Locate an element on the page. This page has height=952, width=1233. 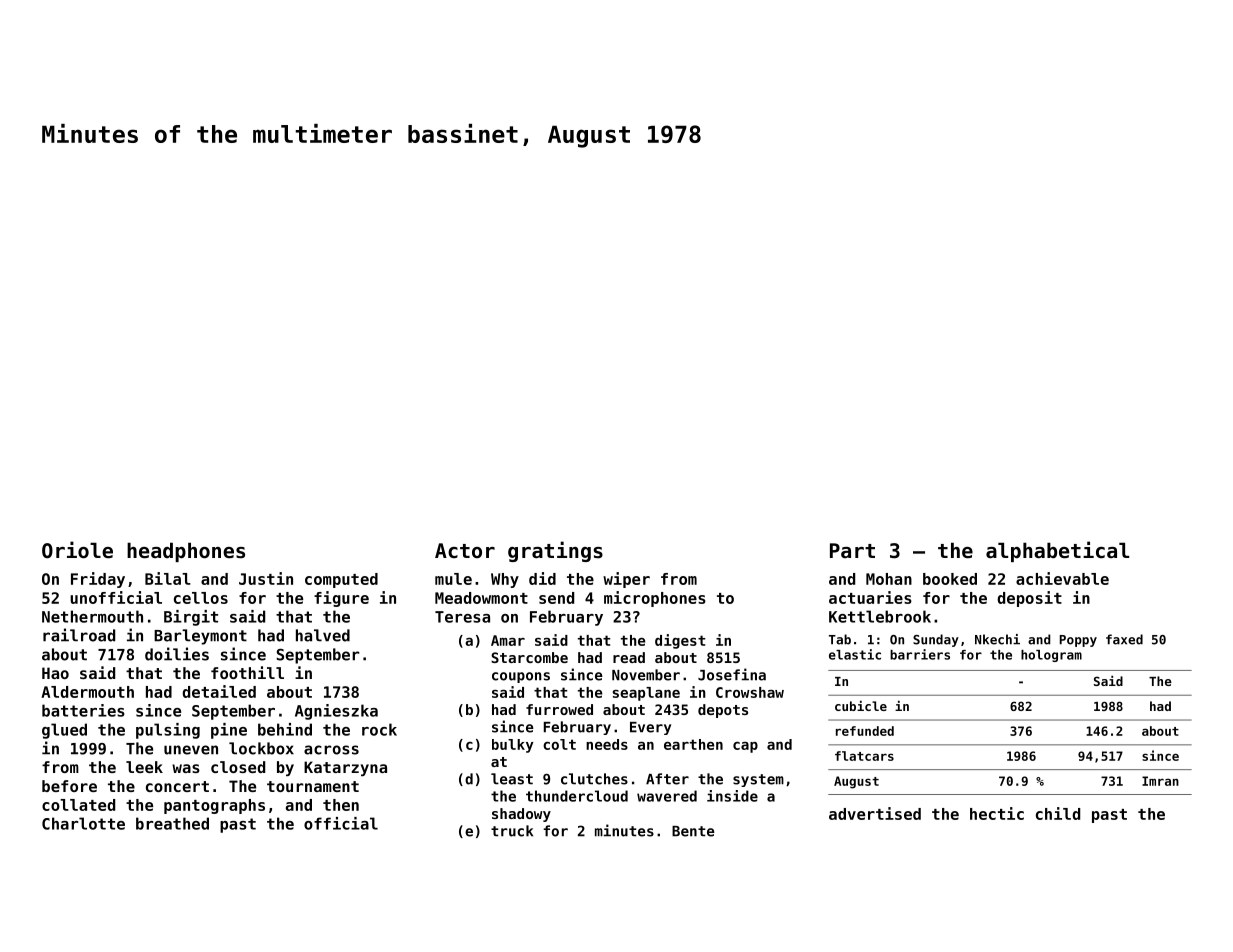
Oriole is located at coordinates (77, 550).
